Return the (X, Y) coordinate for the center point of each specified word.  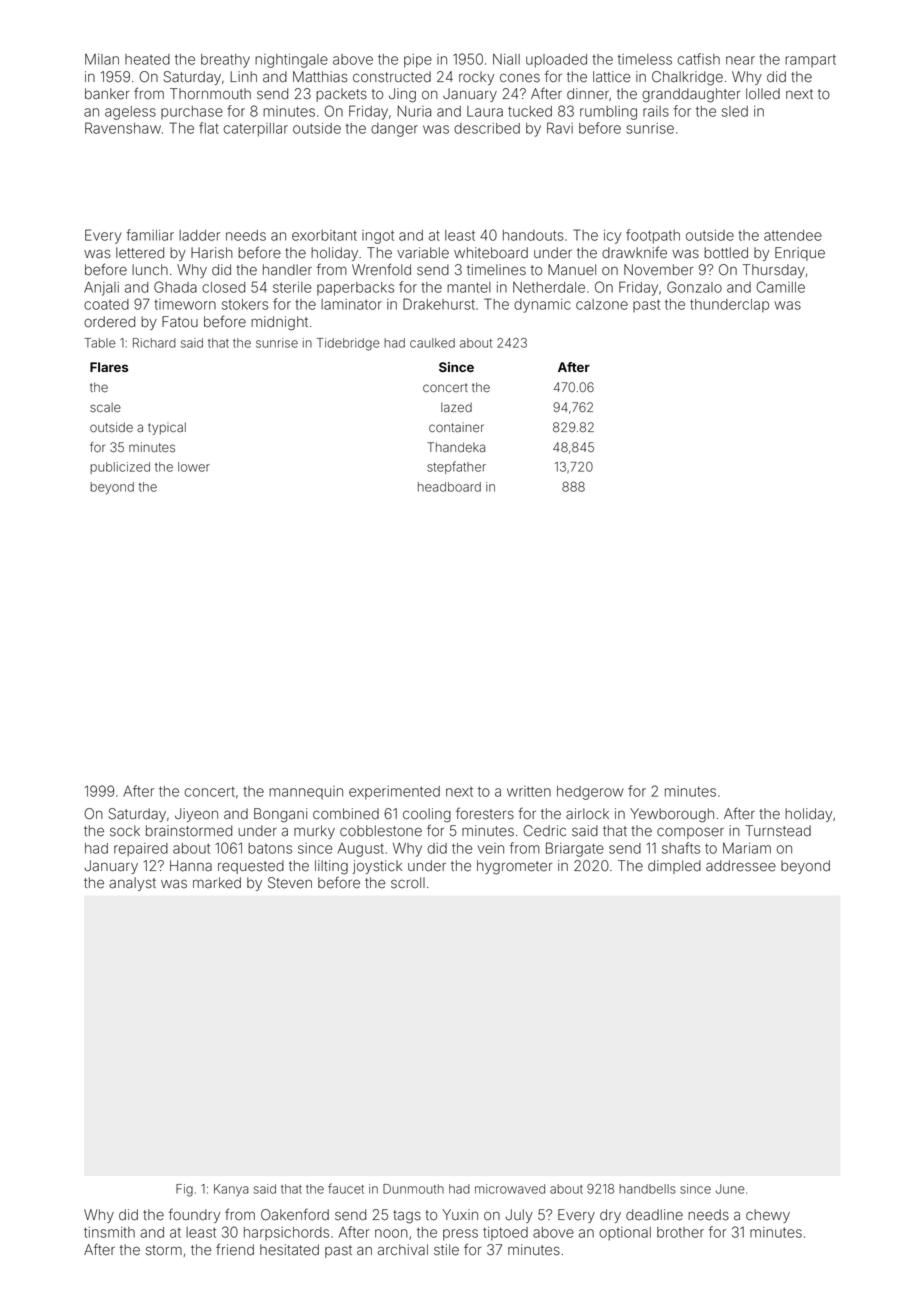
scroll (408, 883)
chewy (768, 1216)
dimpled (674, 867)
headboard (449, 487)
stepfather (456, 467)
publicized (120, 468)
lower (194, 467)
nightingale (291, 61)
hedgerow (590, 793)
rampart (810, 61)
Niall (506, 59)
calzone (602, 304)
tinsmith (109, 1232)
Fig (184, 1190)
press (460, 1235)
